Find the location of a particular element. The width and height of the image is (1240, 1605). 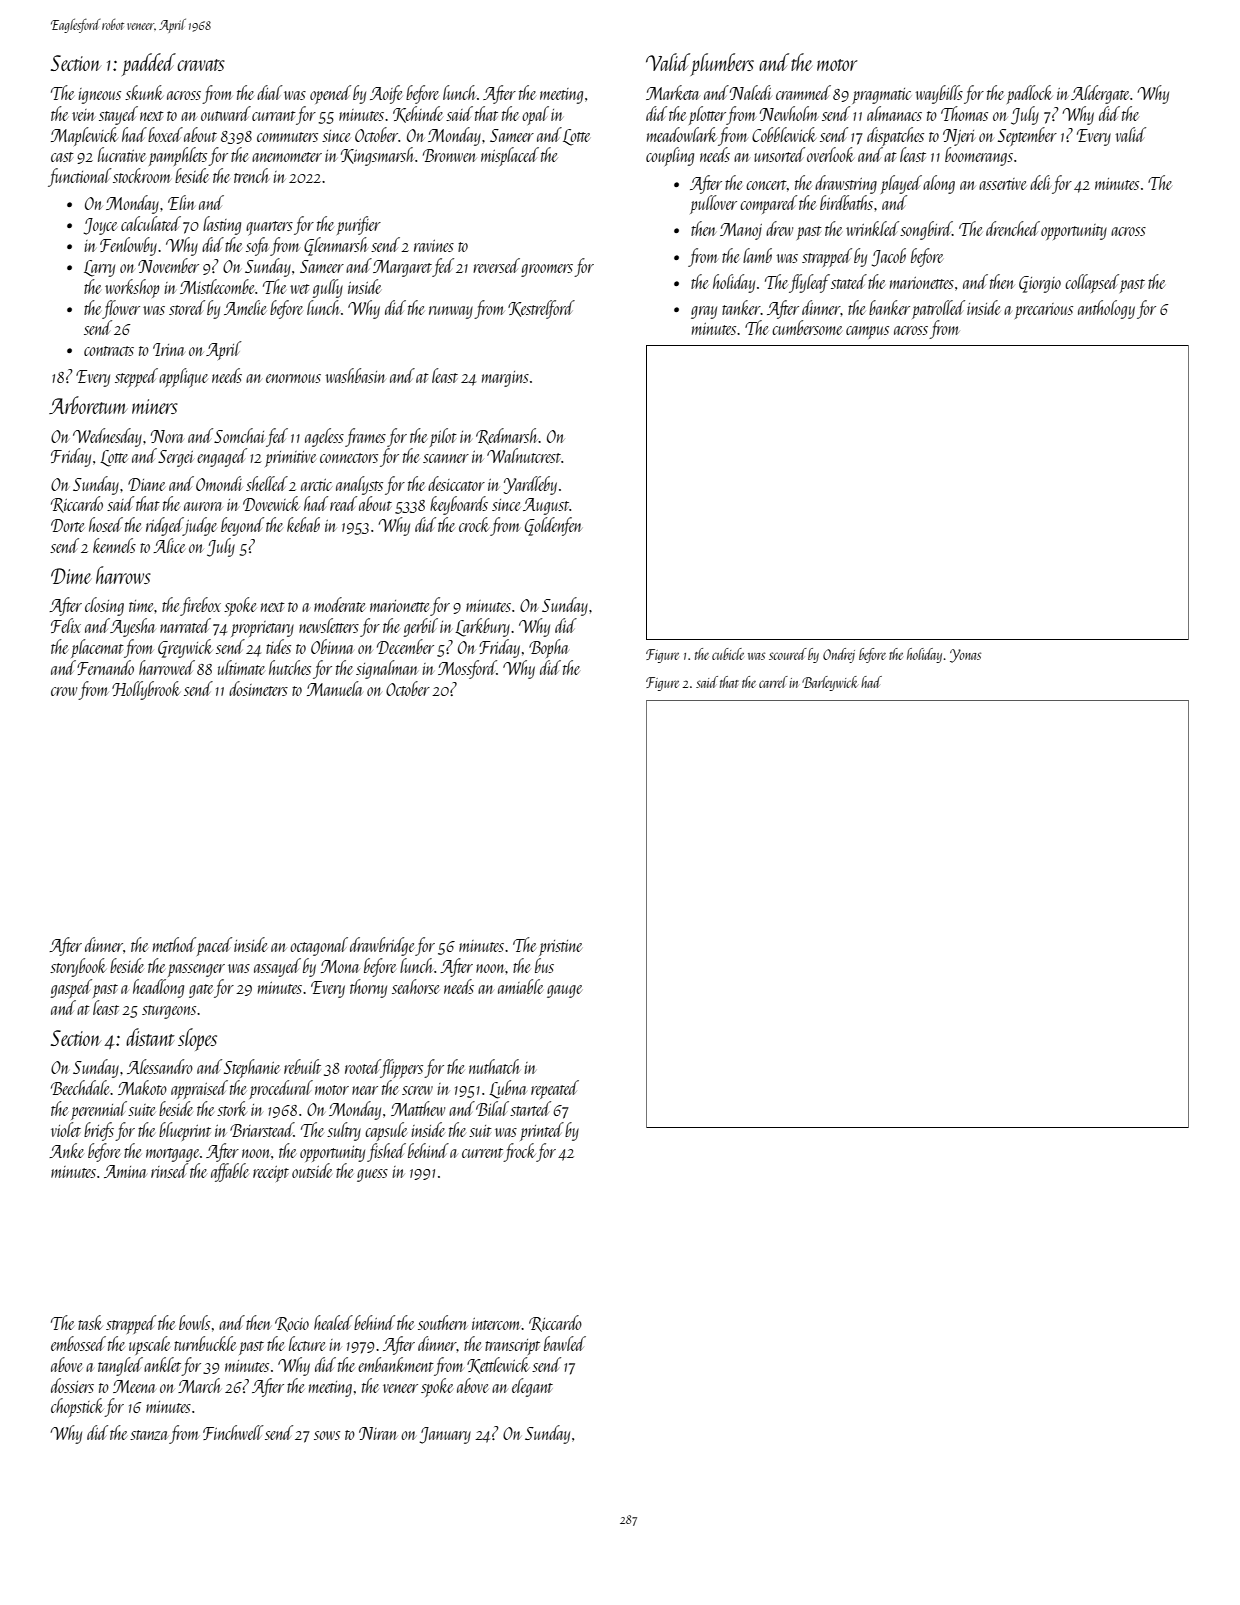

Yonas is located at coordinates (965, 656).
